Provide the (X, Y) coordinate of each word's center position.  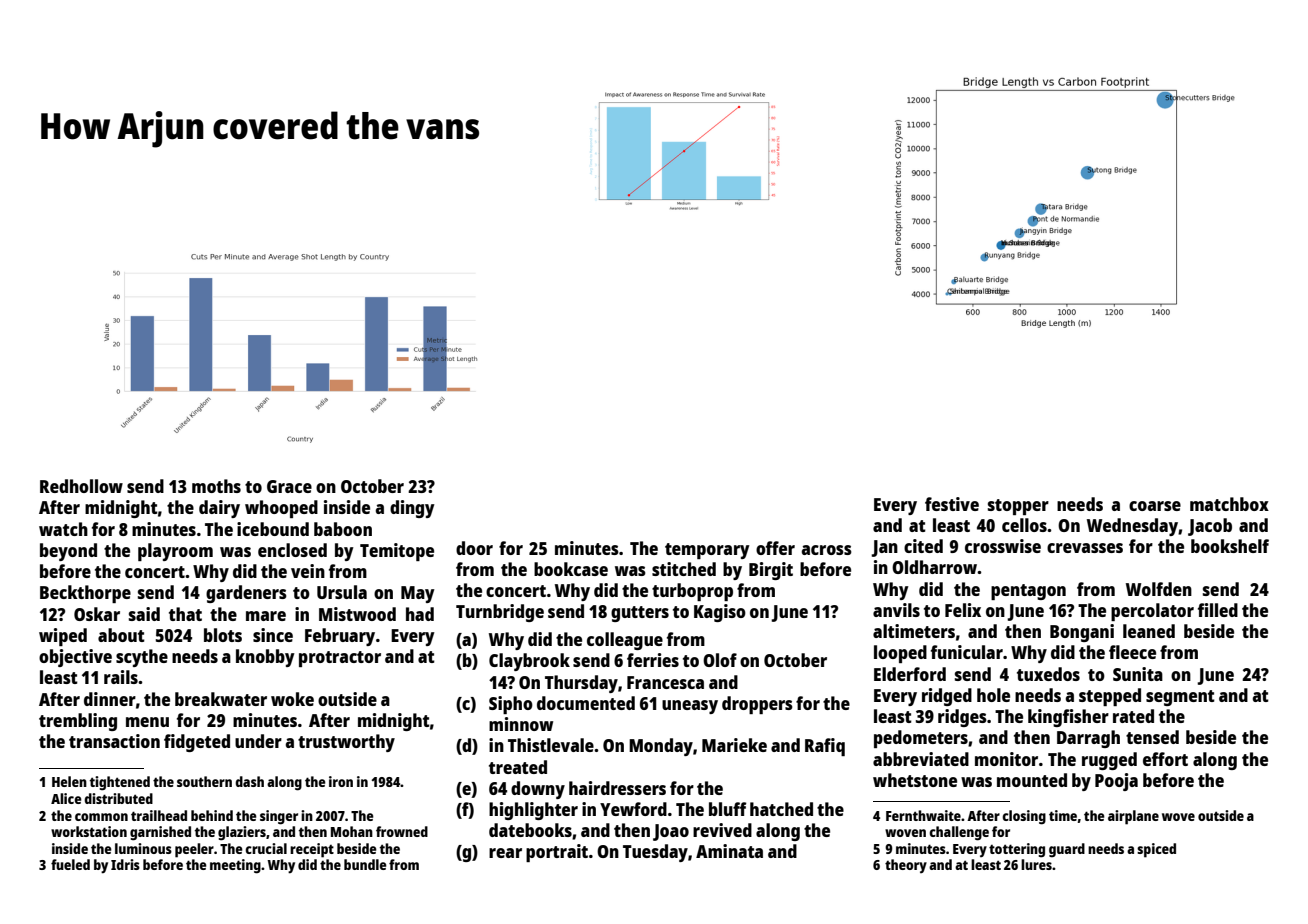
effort (1165, 759)
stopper (1018, 507)
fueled (70, 864)
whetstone (915, 780)
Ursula (342, 592)
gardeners (246, 594)
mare (266, 616)
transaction (114, 741)
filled (1218, 610)
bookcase (571, 569)
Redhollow (81, 486)
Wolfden (1159, 589)
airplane (1133, 817)
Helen (69, 781)
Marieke (734, 745)
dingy (412, 509)
